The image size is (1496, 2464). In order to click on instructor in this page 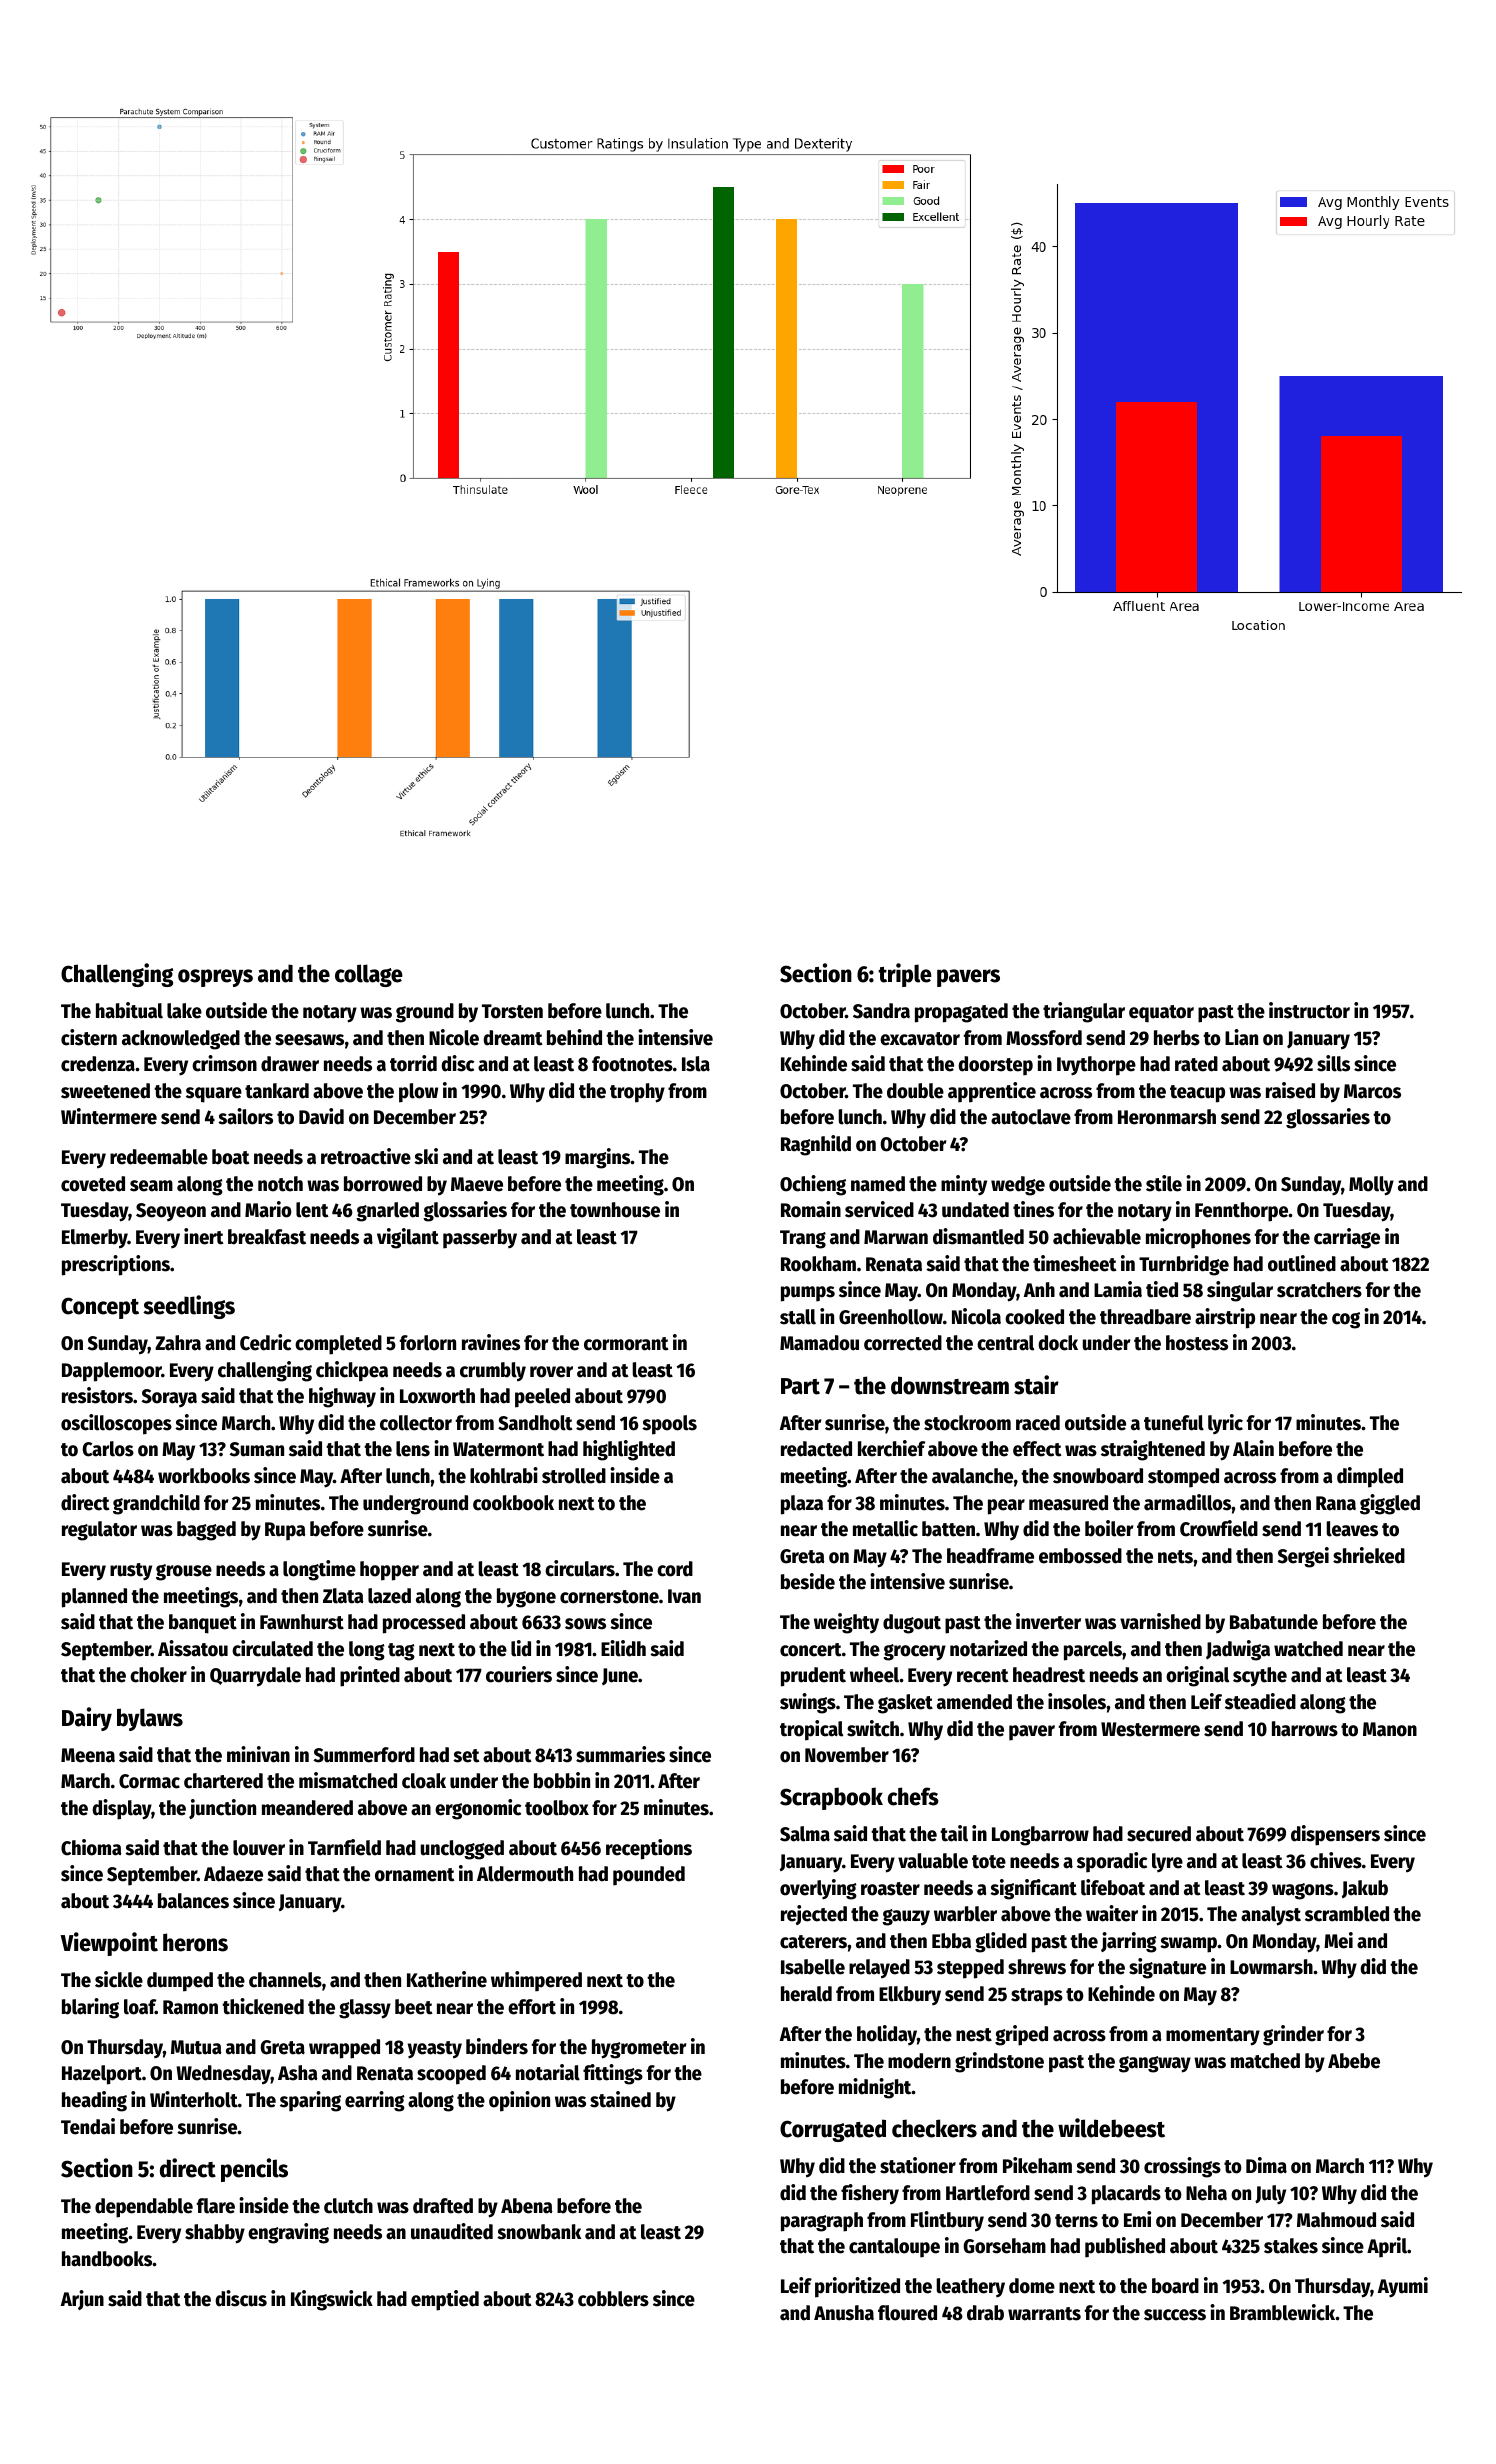, I will do `click(1309, 1010)`.
